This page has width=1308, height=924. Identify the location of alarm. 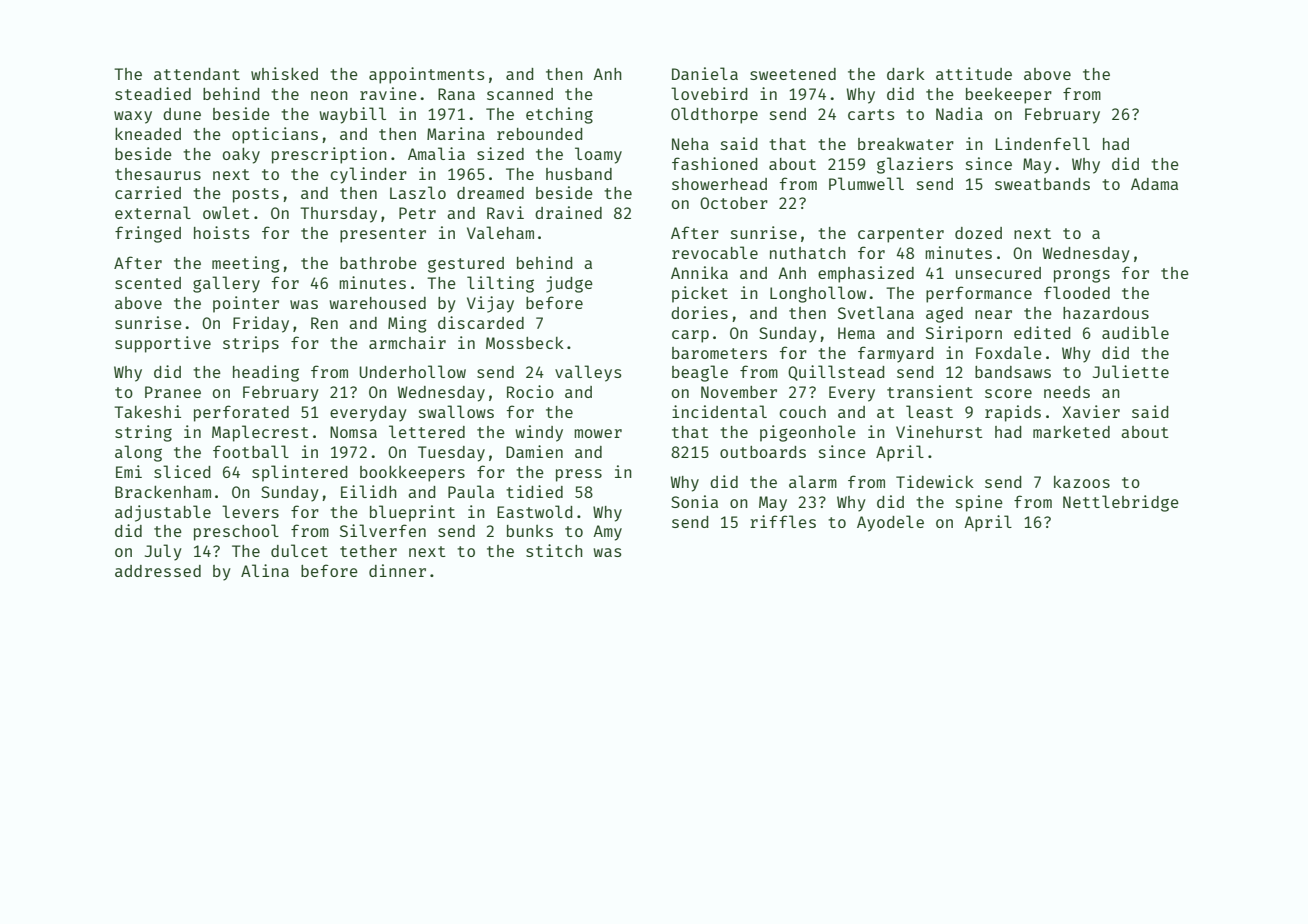
(813, 481).
